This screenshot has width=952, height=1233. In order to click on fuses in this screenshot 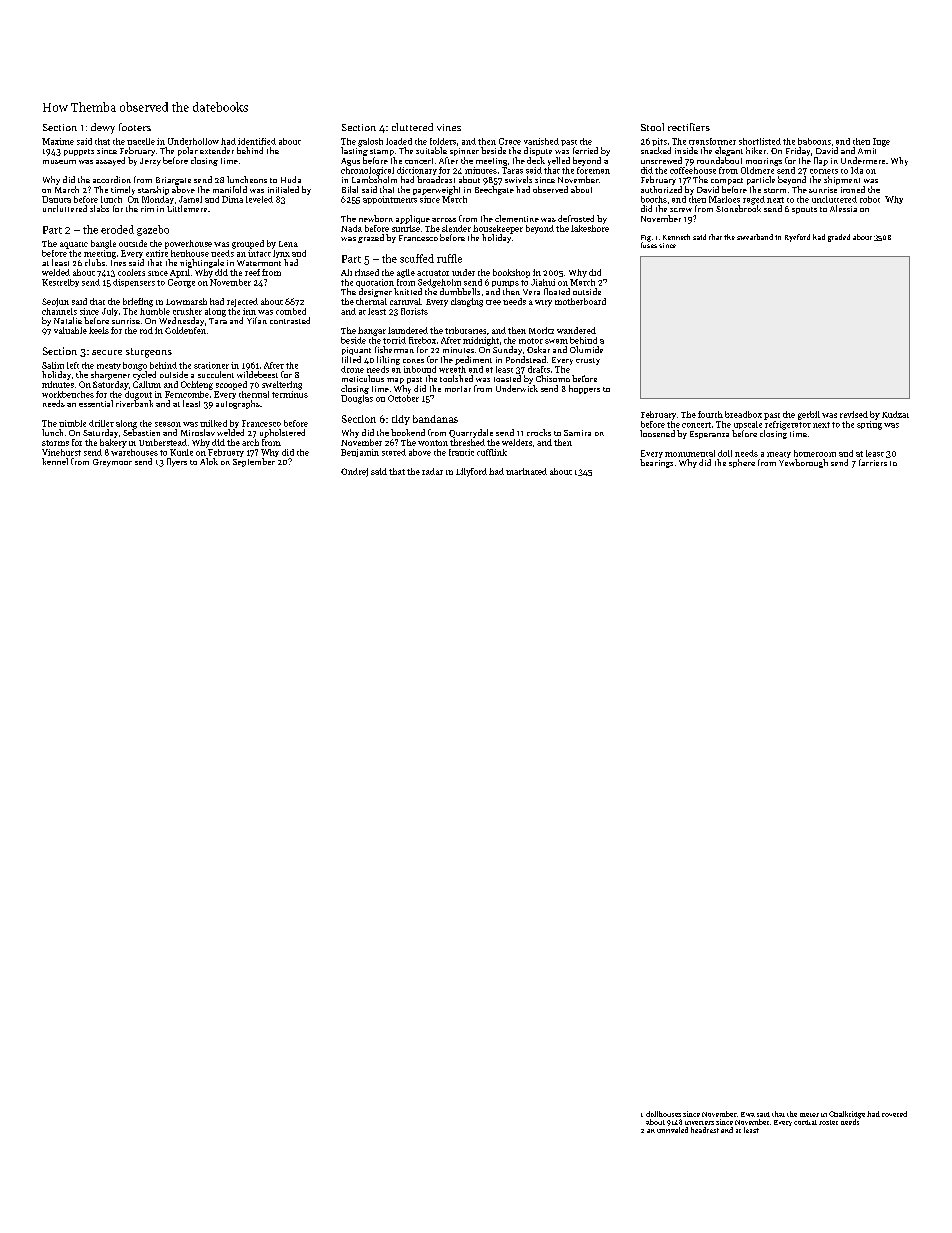, I will do `click(649, 245)`.
